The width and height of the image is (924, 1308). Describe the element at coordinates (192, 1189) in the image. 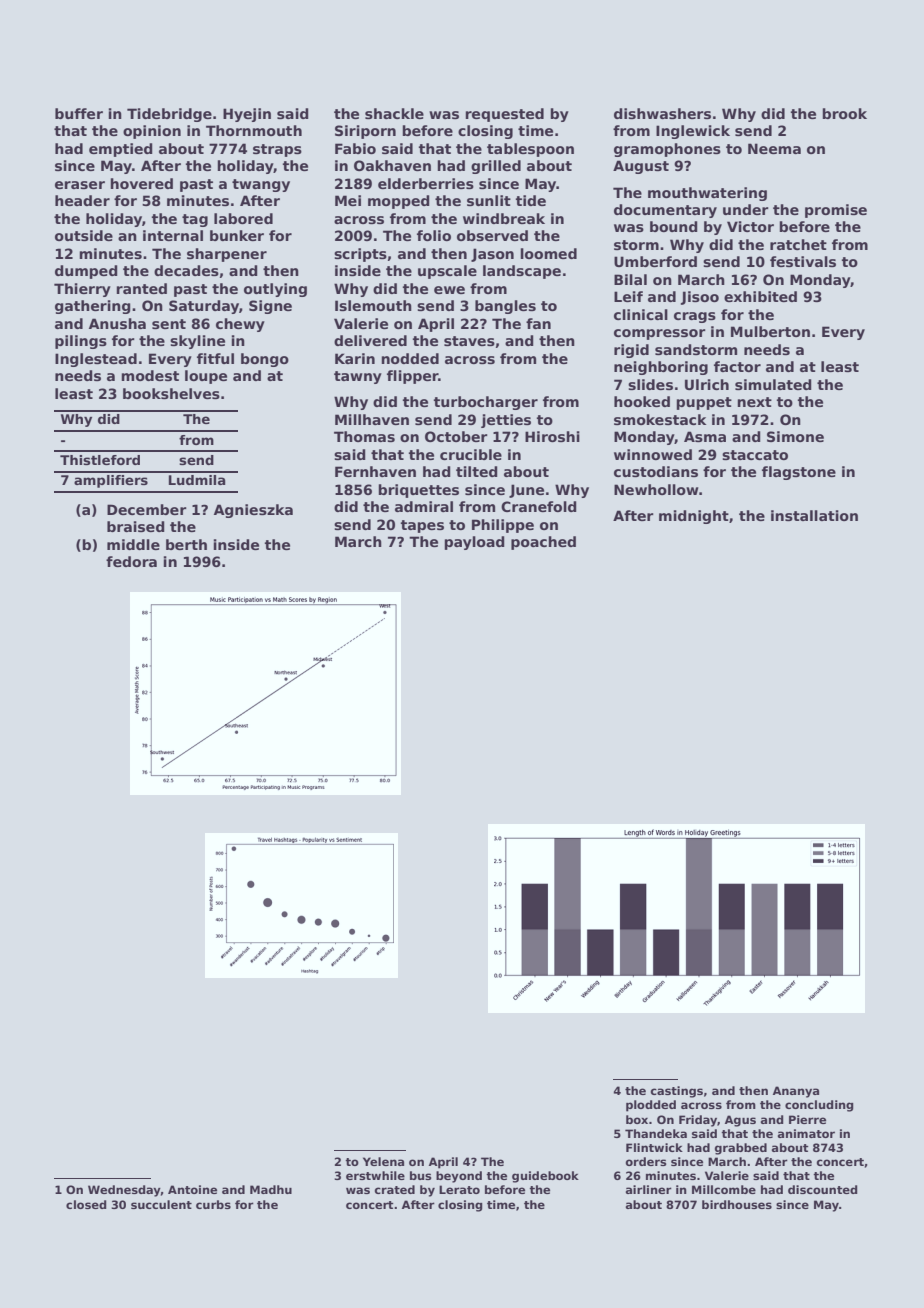

I see `Antoine` at that location.
